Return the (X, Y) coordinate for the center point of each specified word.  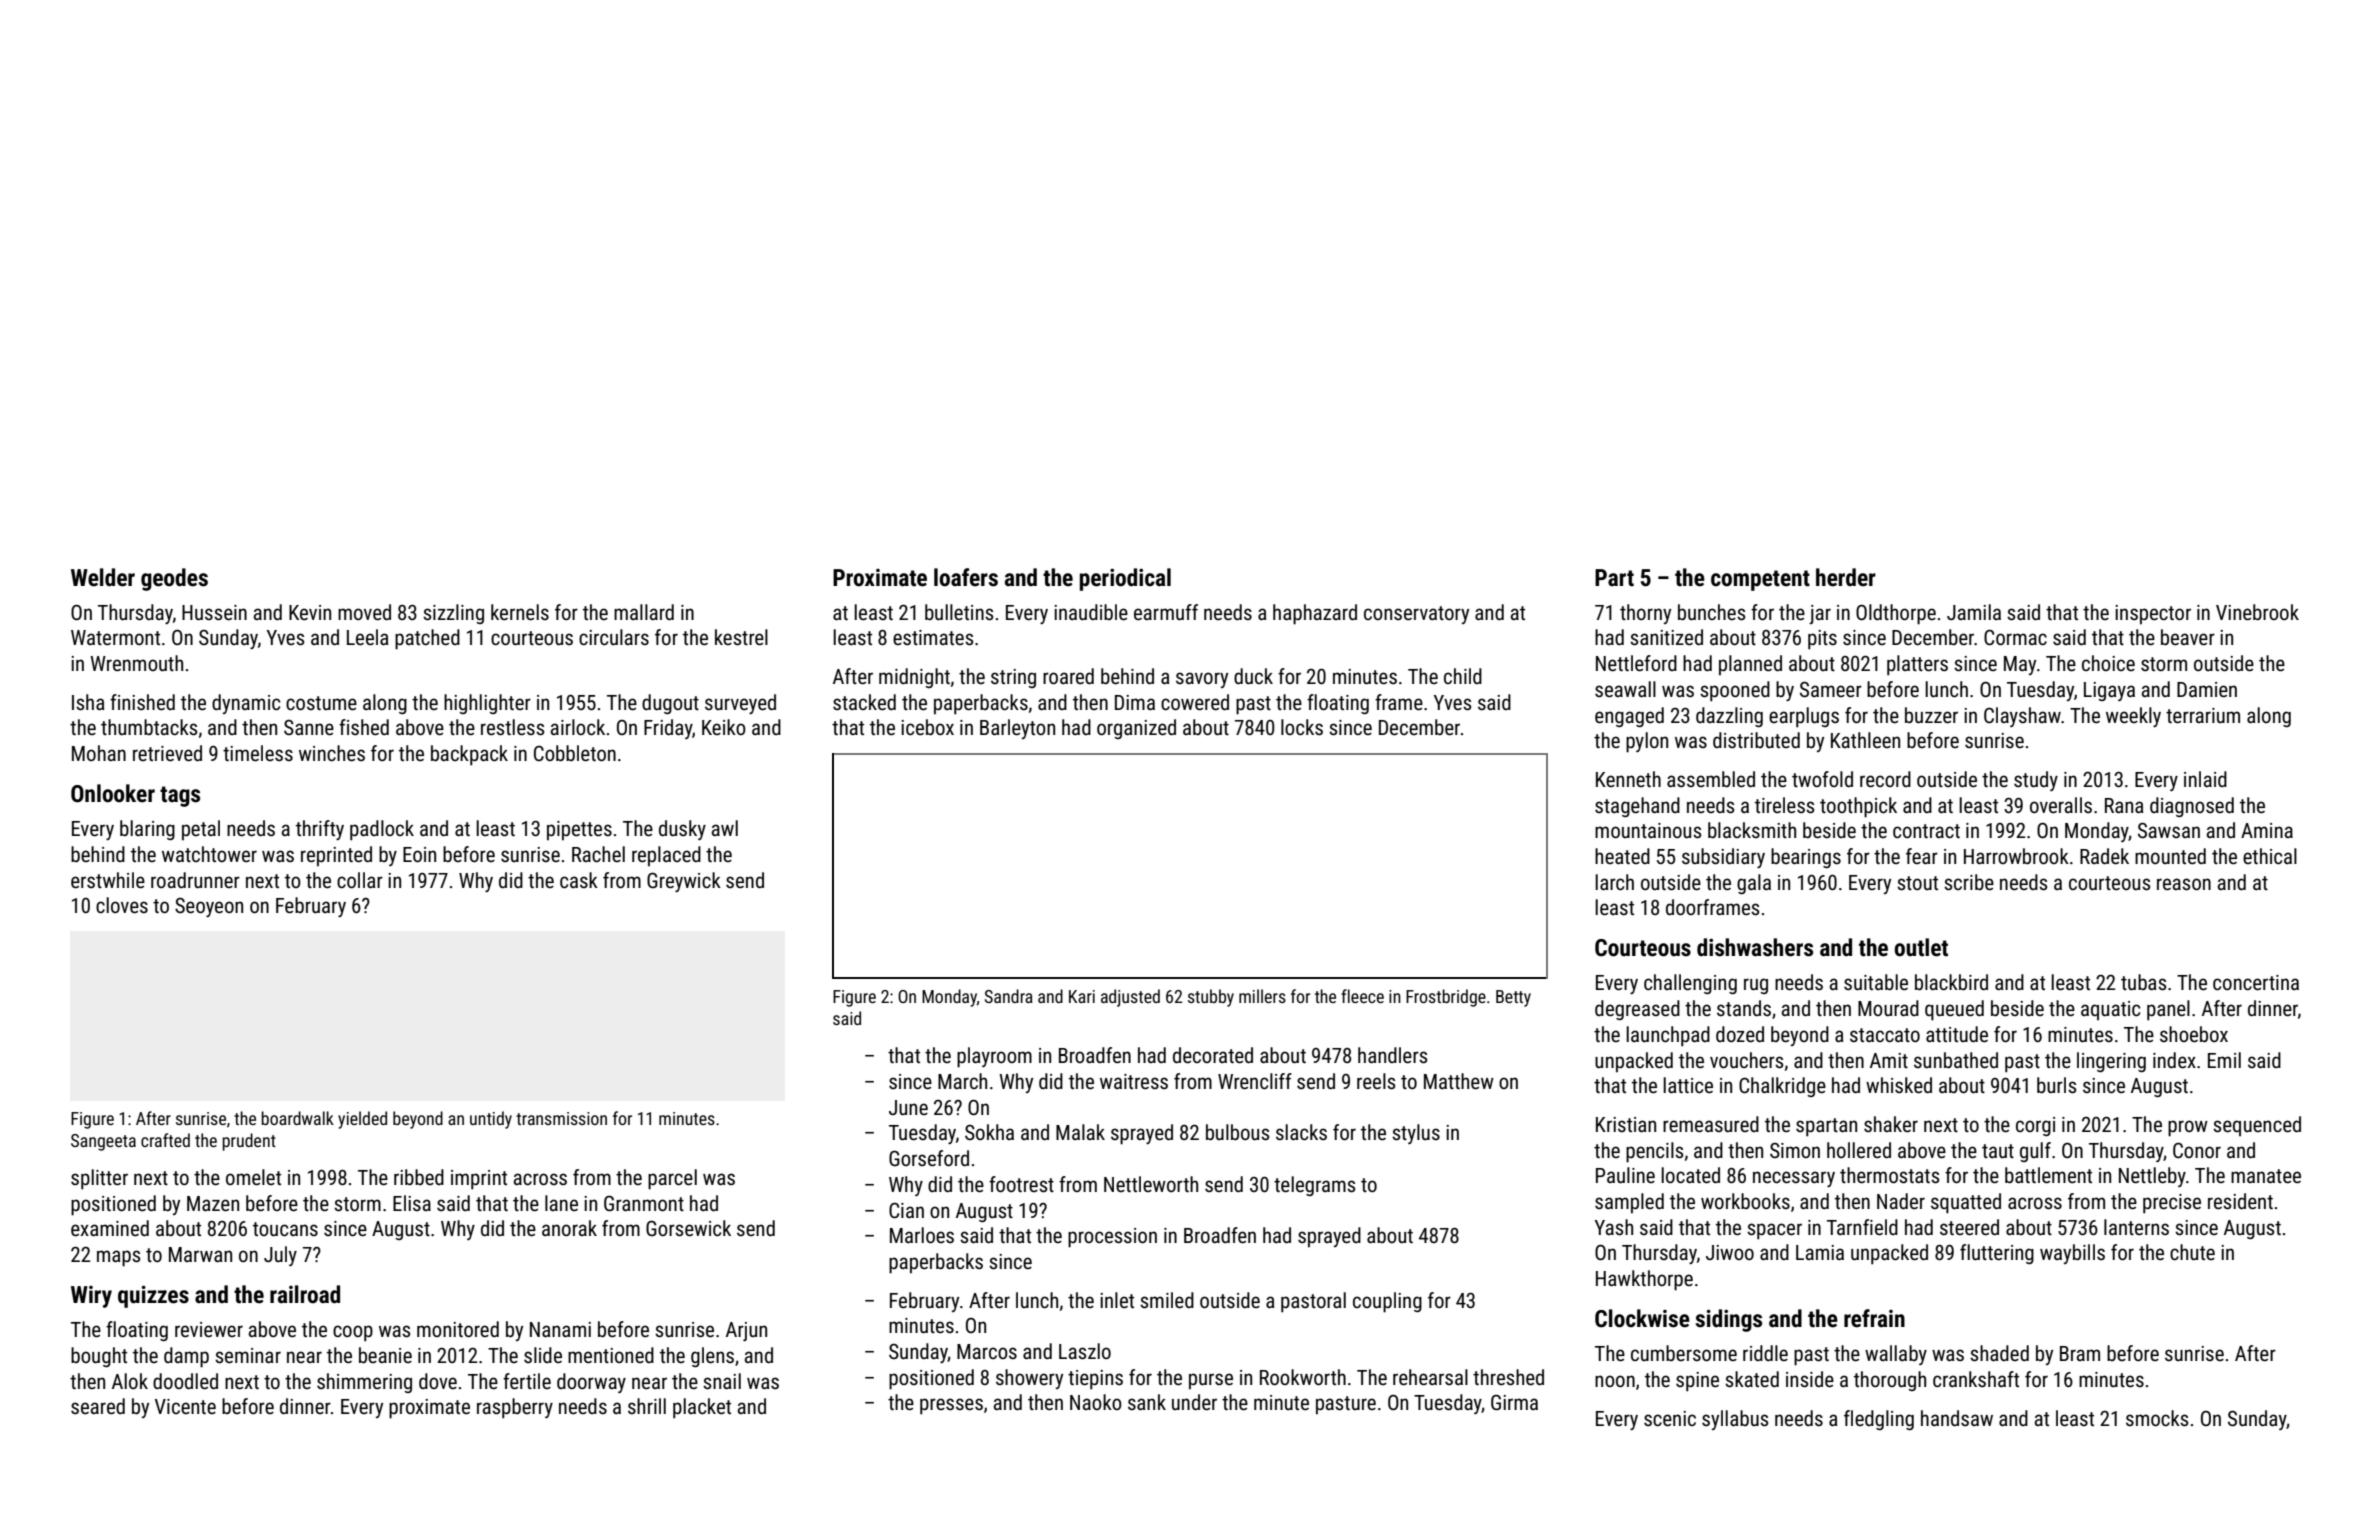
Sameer (1831, 689)
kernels (520, 612)
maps (118, 1258)
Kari (1082, 996)
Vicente (185, 1406)
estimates (933, 638)
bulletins (959, 612)
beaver (2188, 637)
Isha (88, 702)
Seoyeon (209, 907)
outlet (1921, 947)
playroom (994, 1057)
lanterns (2136, 1227)
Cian (906, 1210)
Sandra (1009, 996)
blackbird (1951, 982)
